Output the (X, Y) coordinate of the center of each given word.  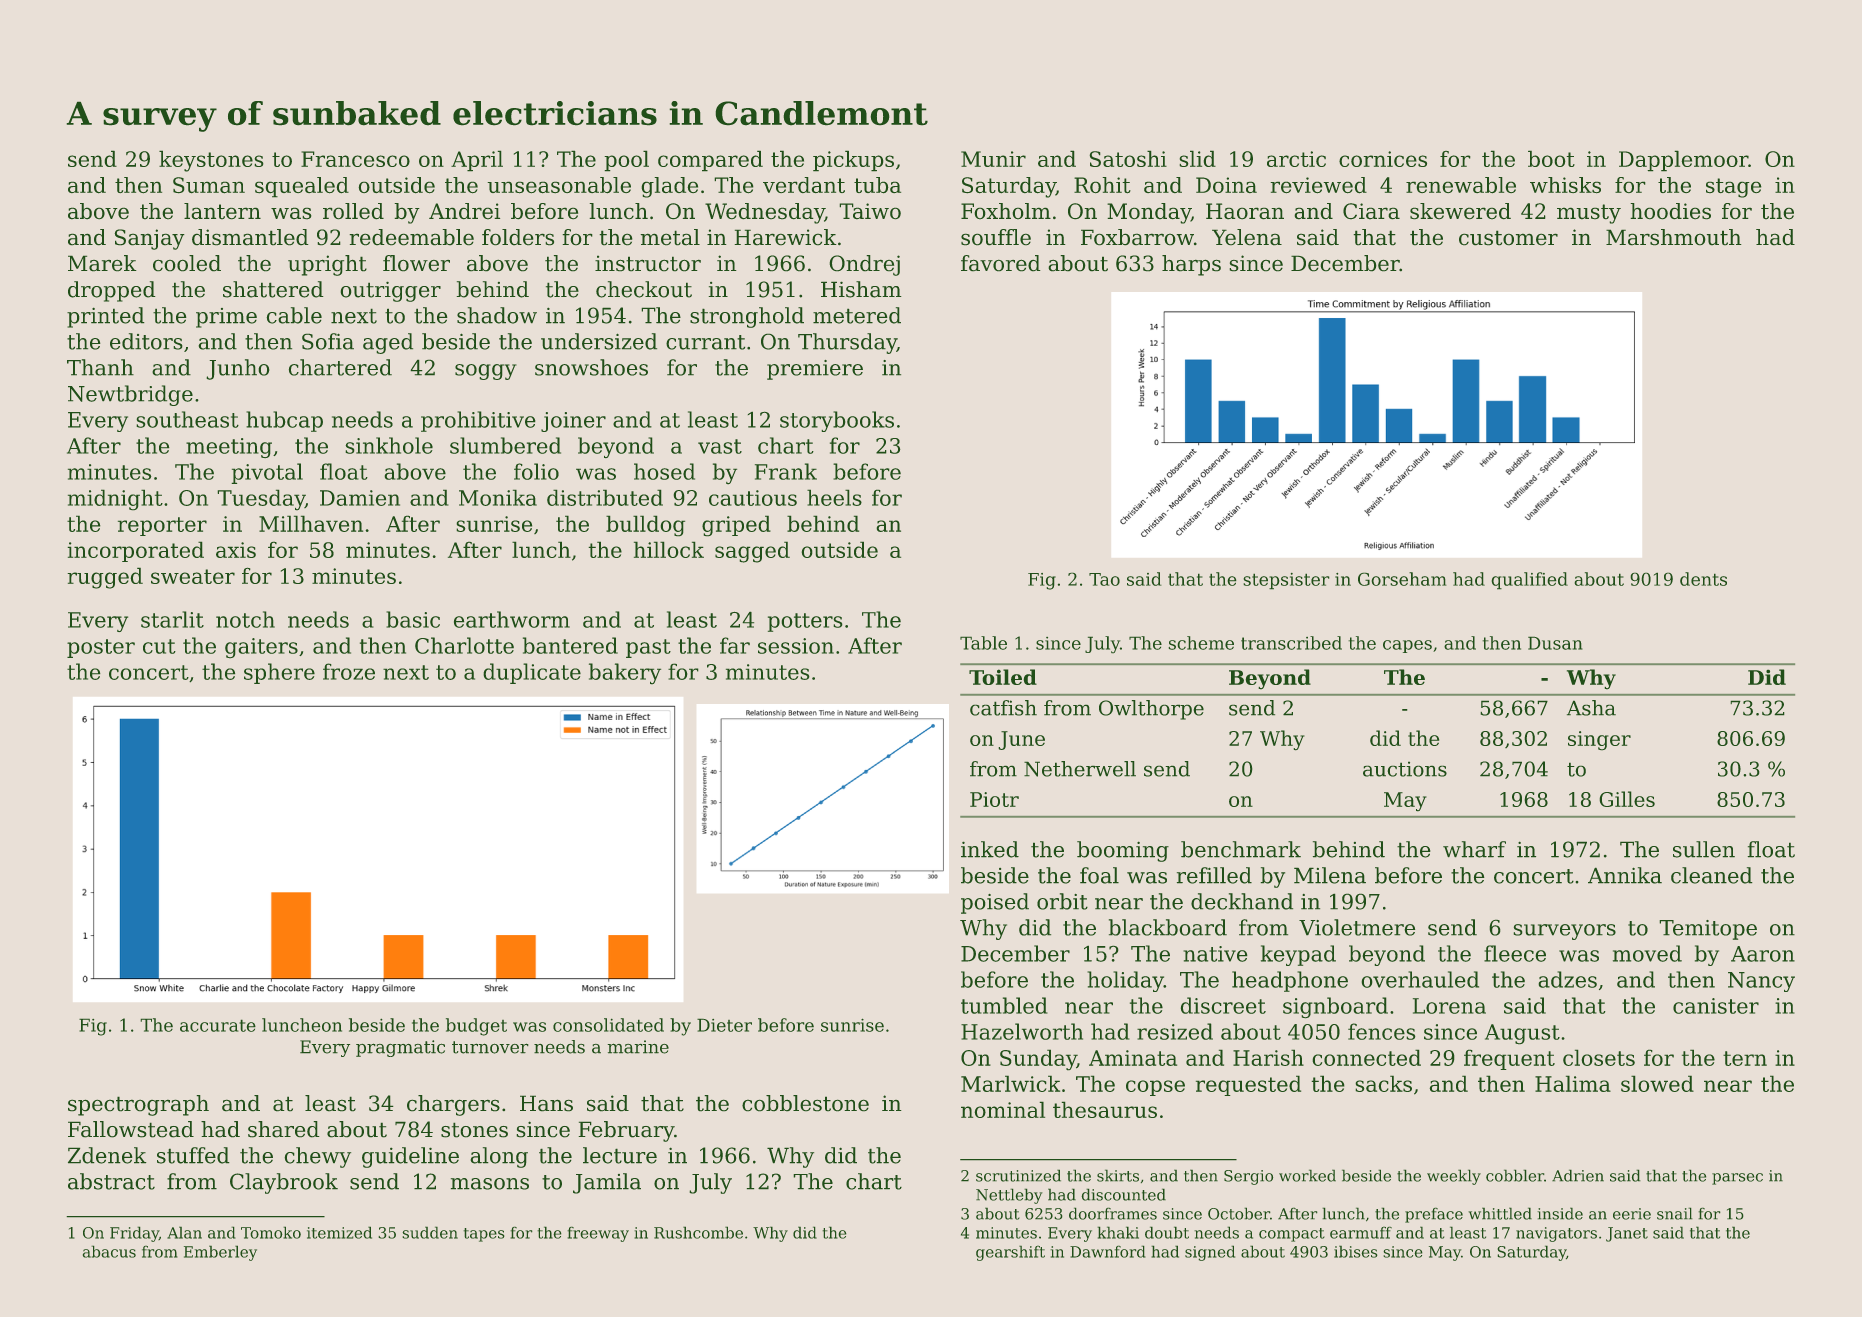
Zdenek (107, 1155)
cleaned (1711, 875)
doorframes (1113, 1214)
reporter (162, 526)
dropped (111, 291)
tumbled (1004, 1005)
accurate (218, 1026)
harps (1191, 265)
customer (1508, 238)
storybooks (837, 421)
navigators (1556, 1234)
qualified (1530, 580)
